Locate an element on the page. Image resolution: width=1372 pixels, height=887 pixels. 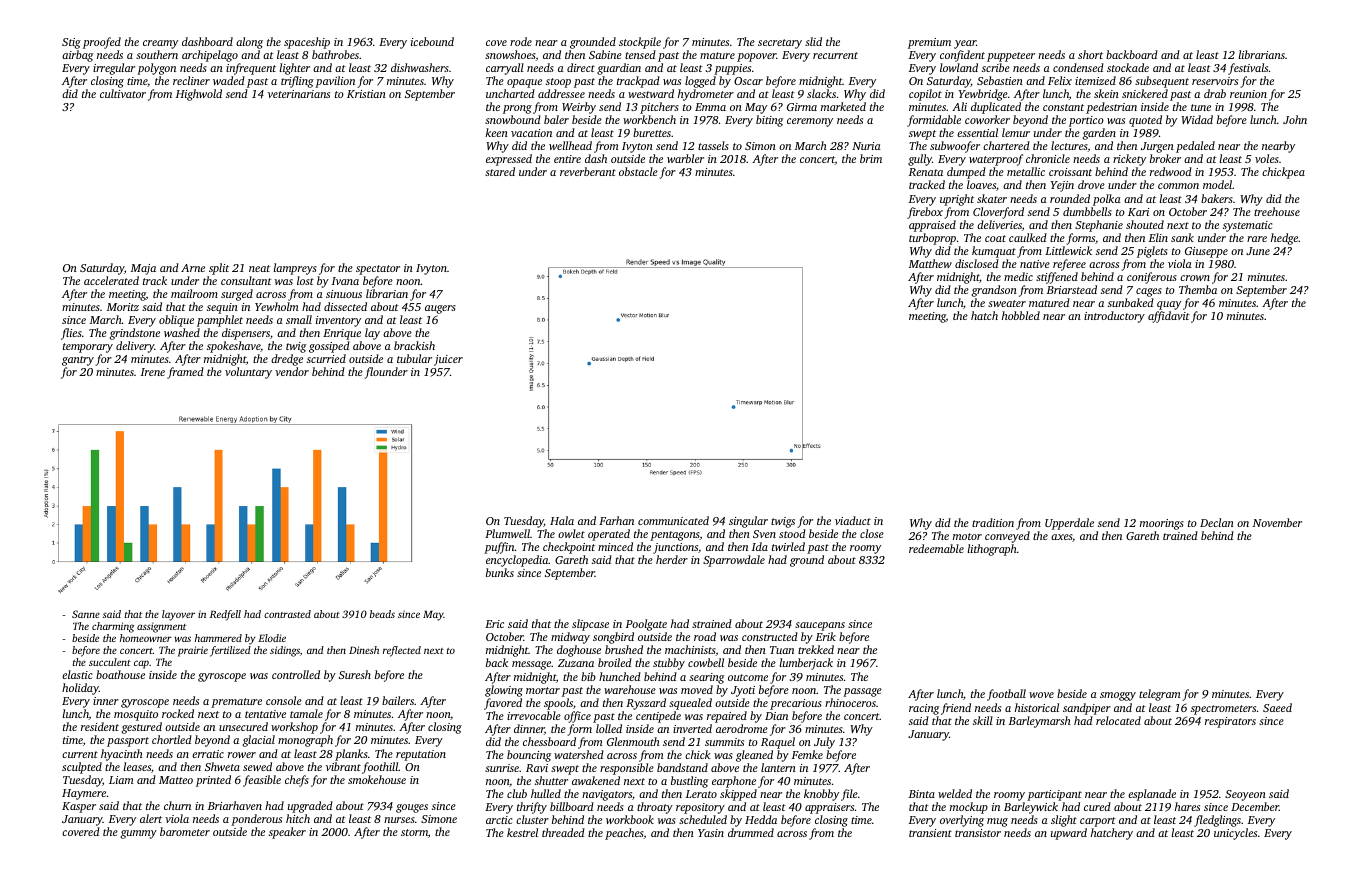
slid is located at coordinates (813, 41).
